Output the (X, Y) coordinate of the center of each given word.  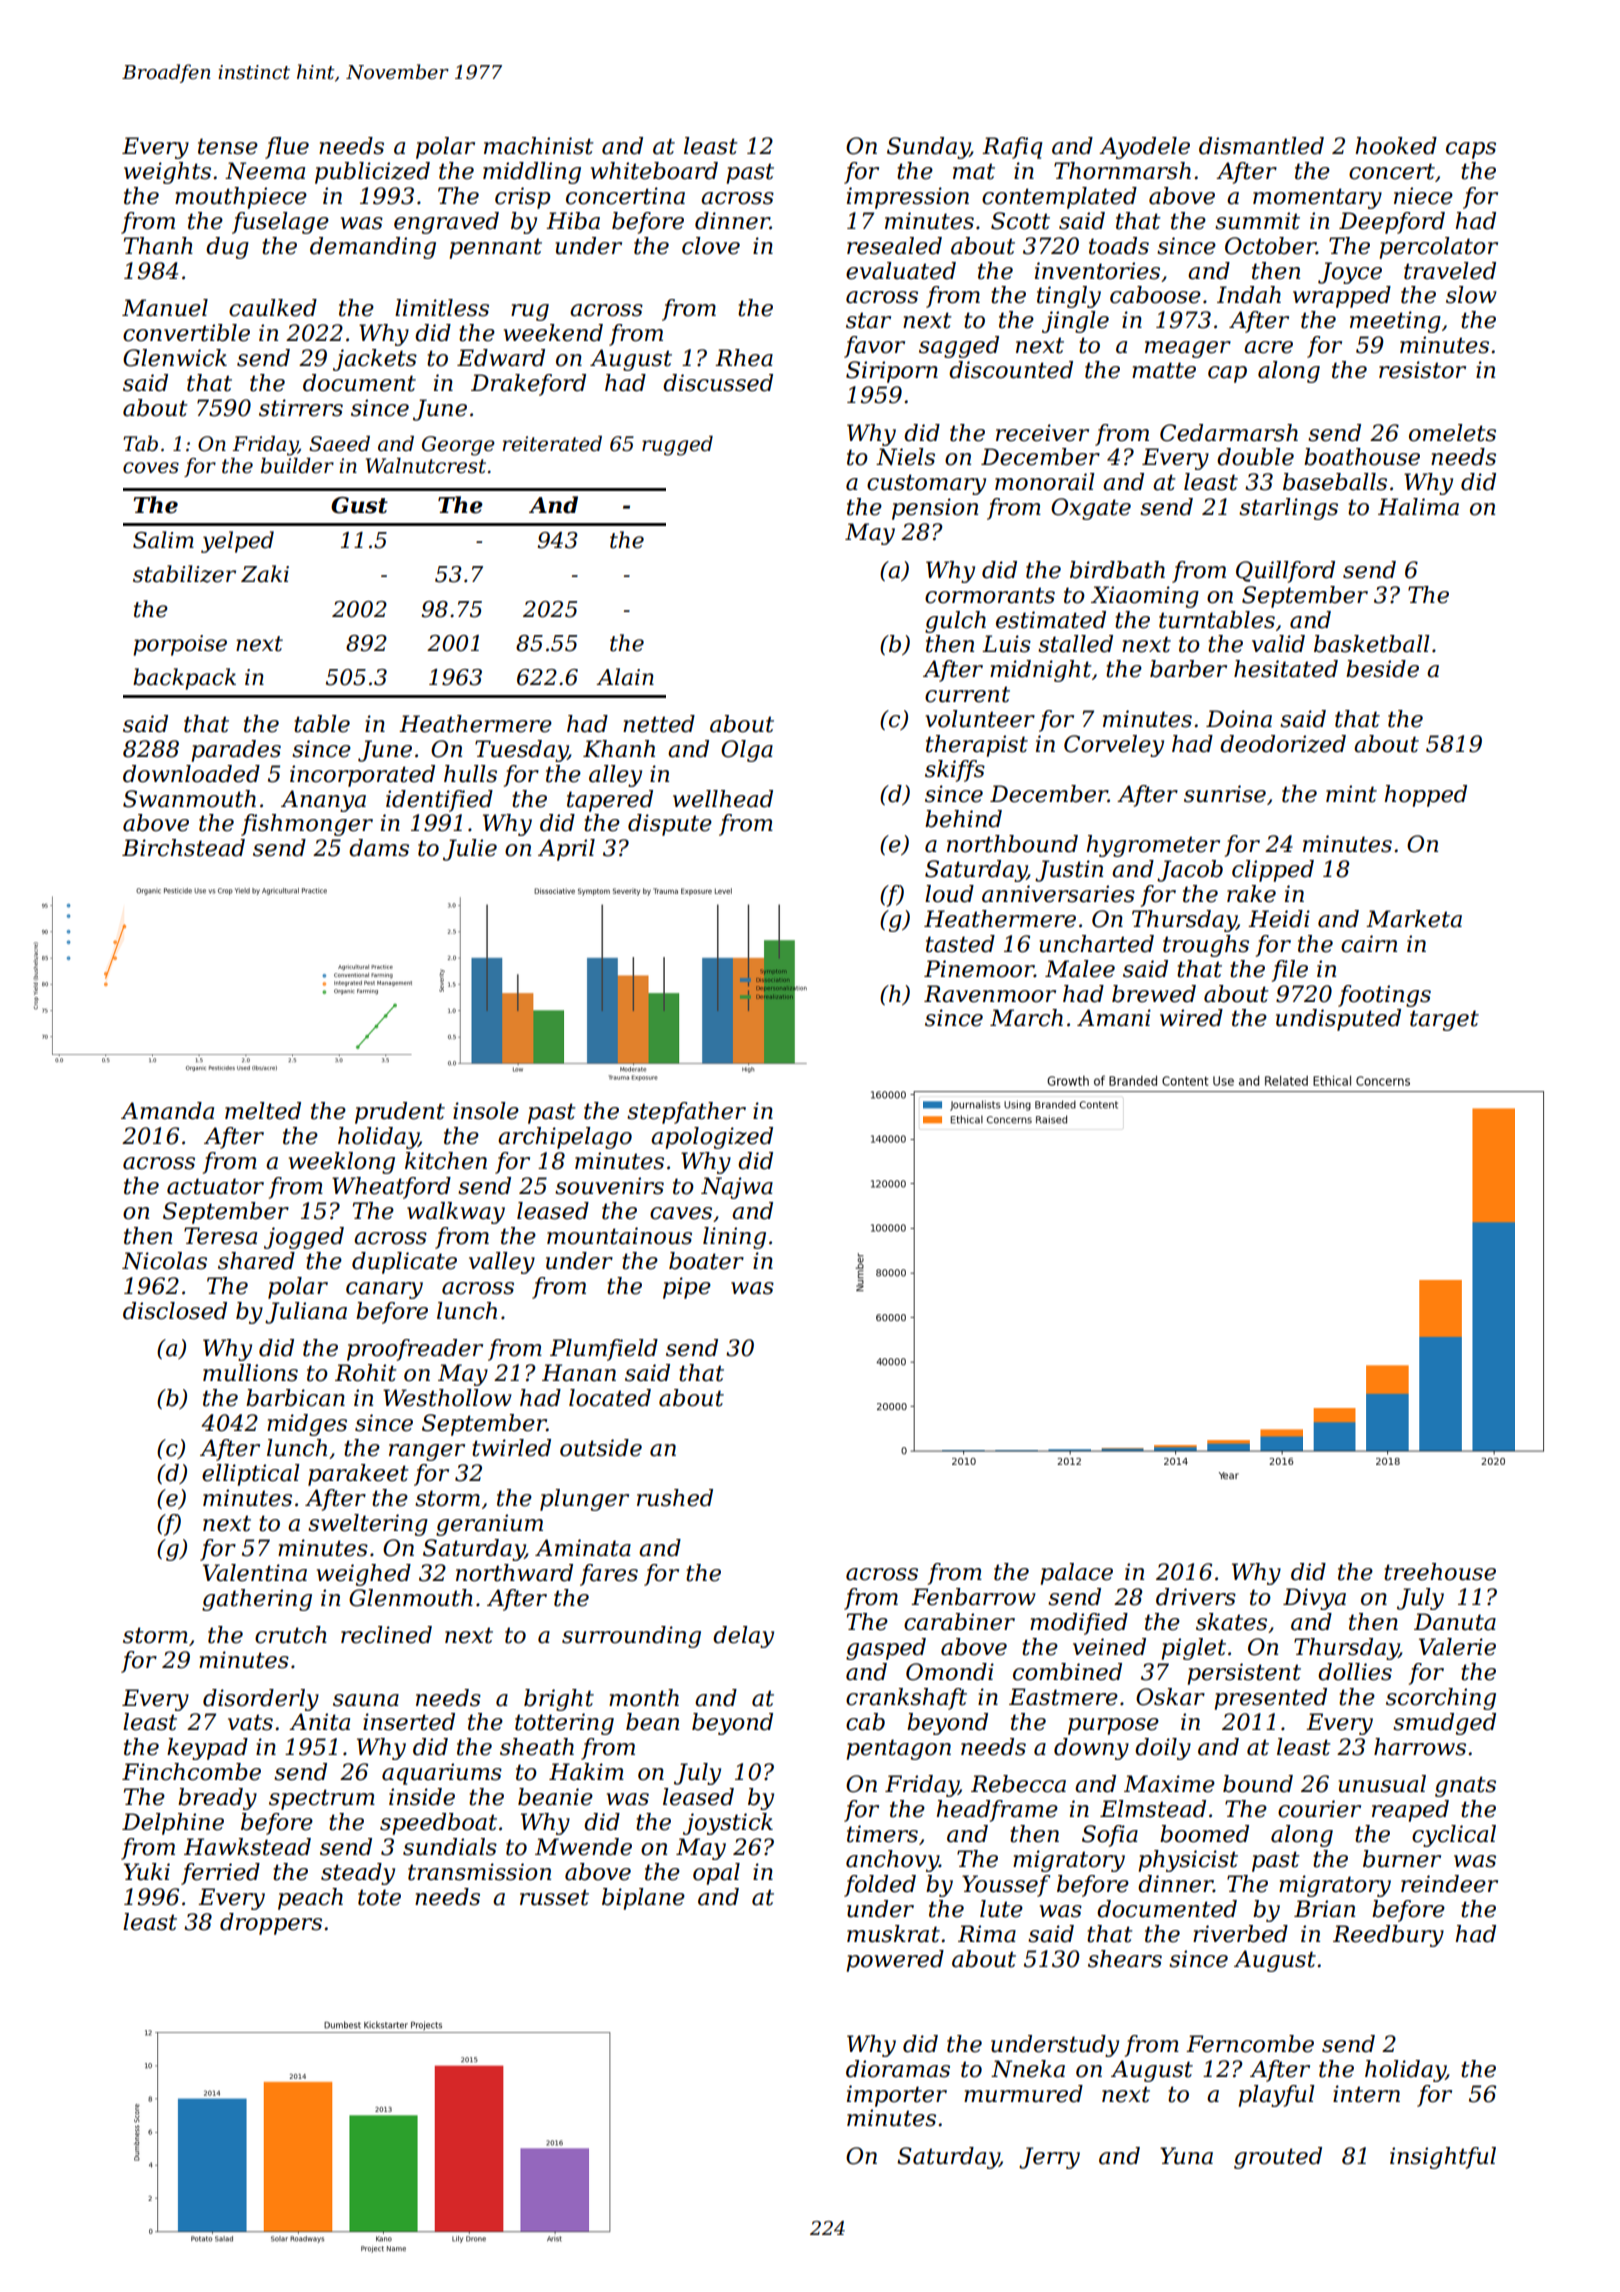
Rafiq (1012, 148)
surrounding (631, 1637)
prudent (400, 1113)
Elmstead (1153, 1809)
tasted (960, 944)
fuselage (280, 223)
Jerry (1049, 2158)
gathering (257, 1600)
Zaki (265, 574)
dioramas (898, 2069)
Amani (1114, 1018)
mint (1351, 794)
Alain (625, 677)
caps (1471, 150)
